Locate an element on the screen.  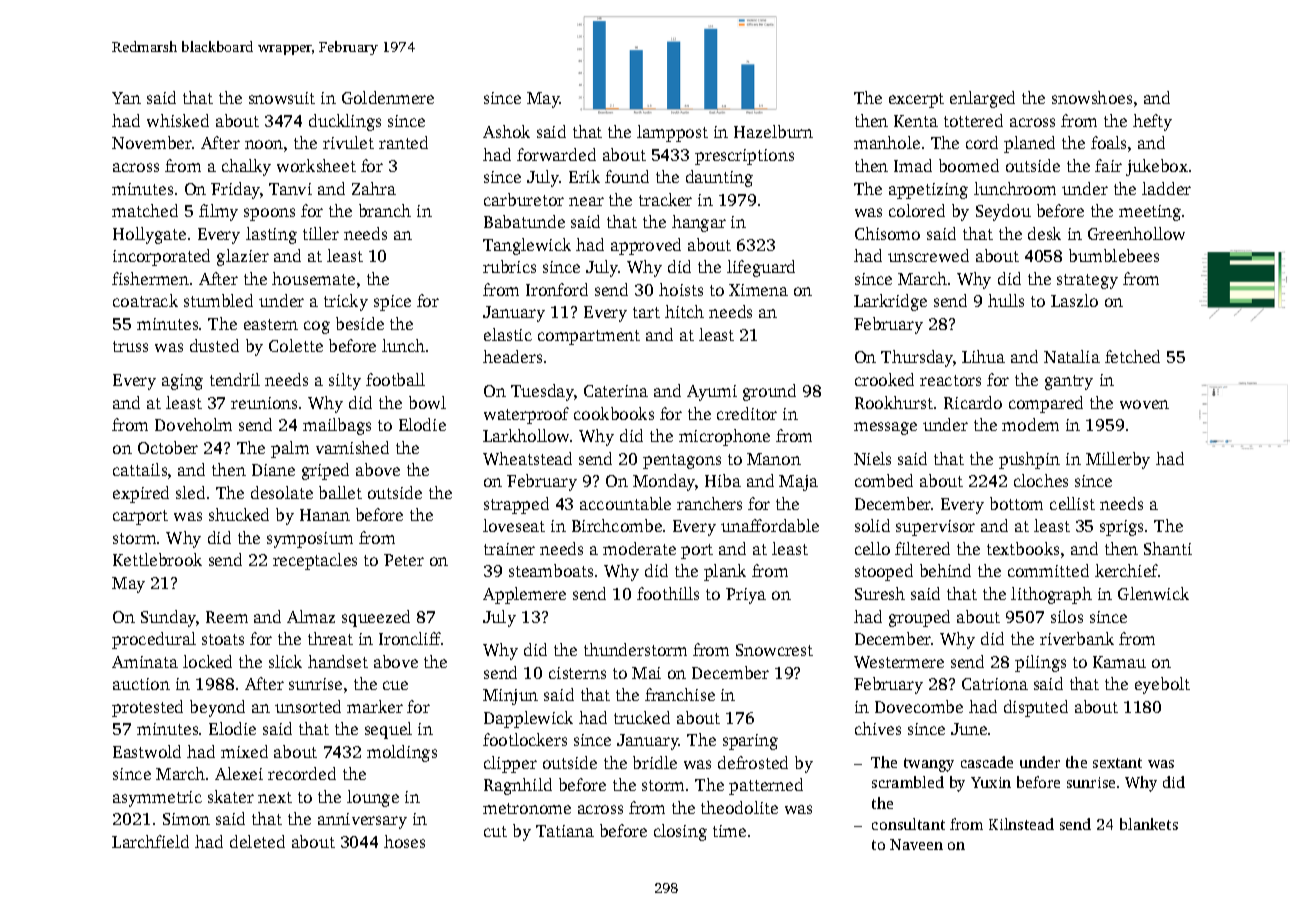
Yan is located at coordinates (126, 98).
